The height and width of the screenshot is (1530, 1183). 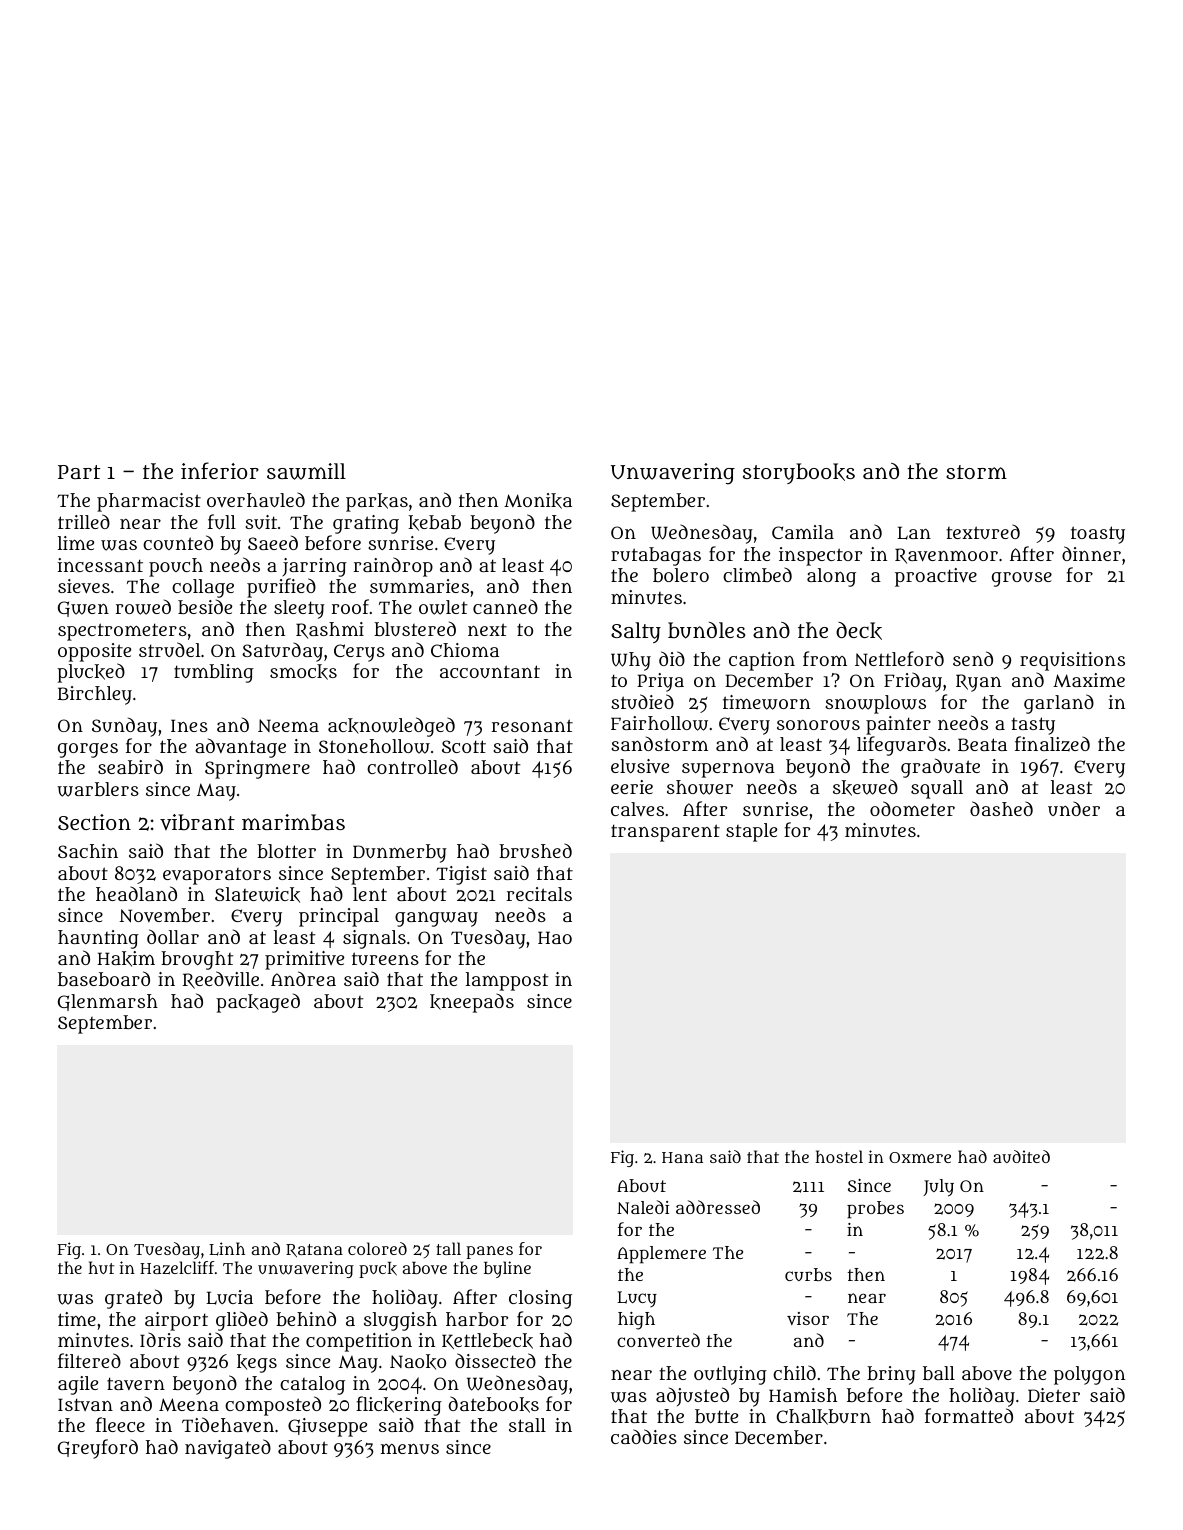 I want to click on Glenmarsh, so click(x=108, y=1002).
